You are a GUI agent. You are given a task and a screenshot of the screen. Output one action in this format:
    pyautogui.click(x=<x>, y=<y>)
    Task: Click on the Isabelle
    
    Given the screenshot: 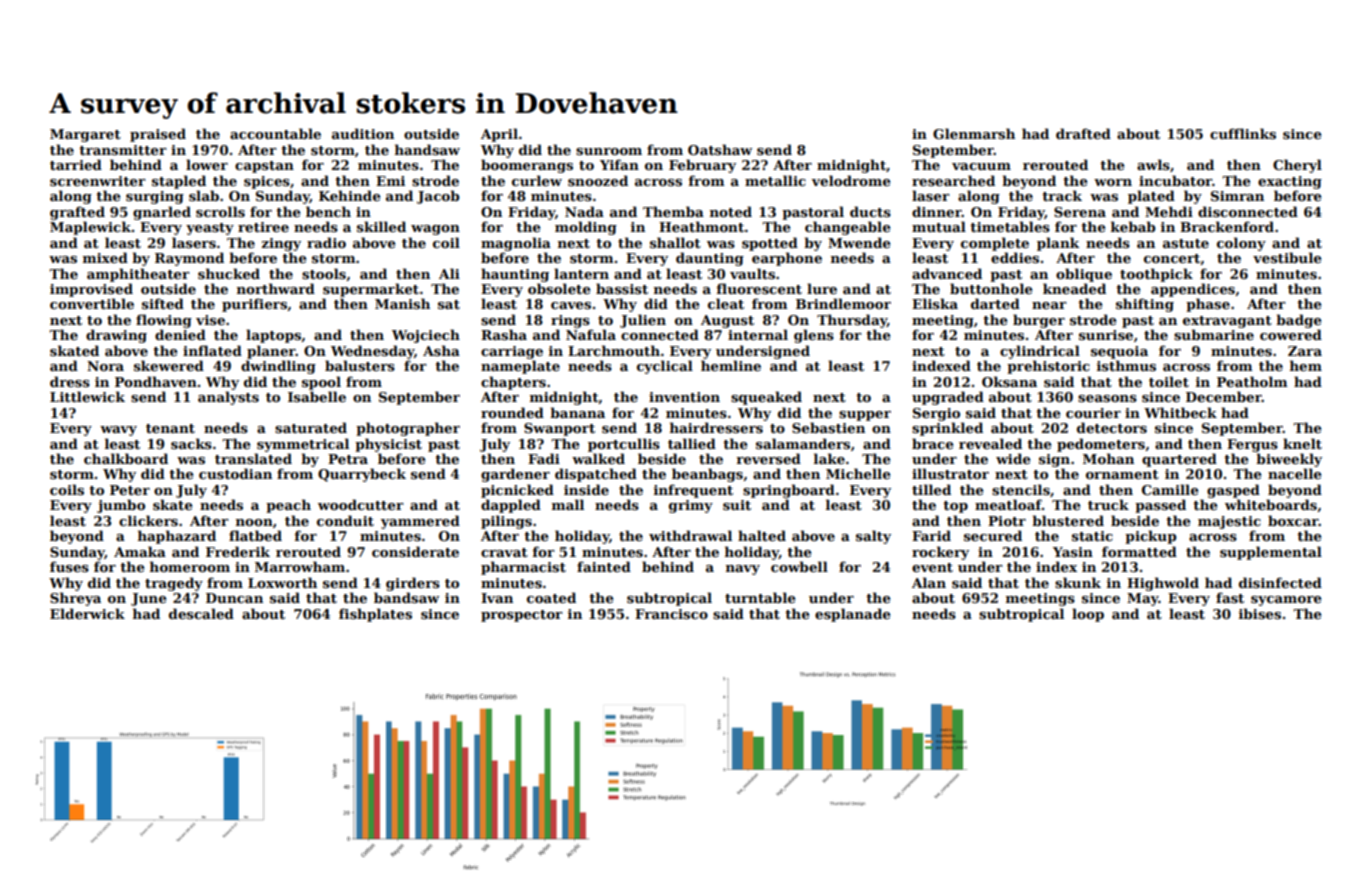 What is the action you would take?
    pyautogui.click(x=317, y=396)
